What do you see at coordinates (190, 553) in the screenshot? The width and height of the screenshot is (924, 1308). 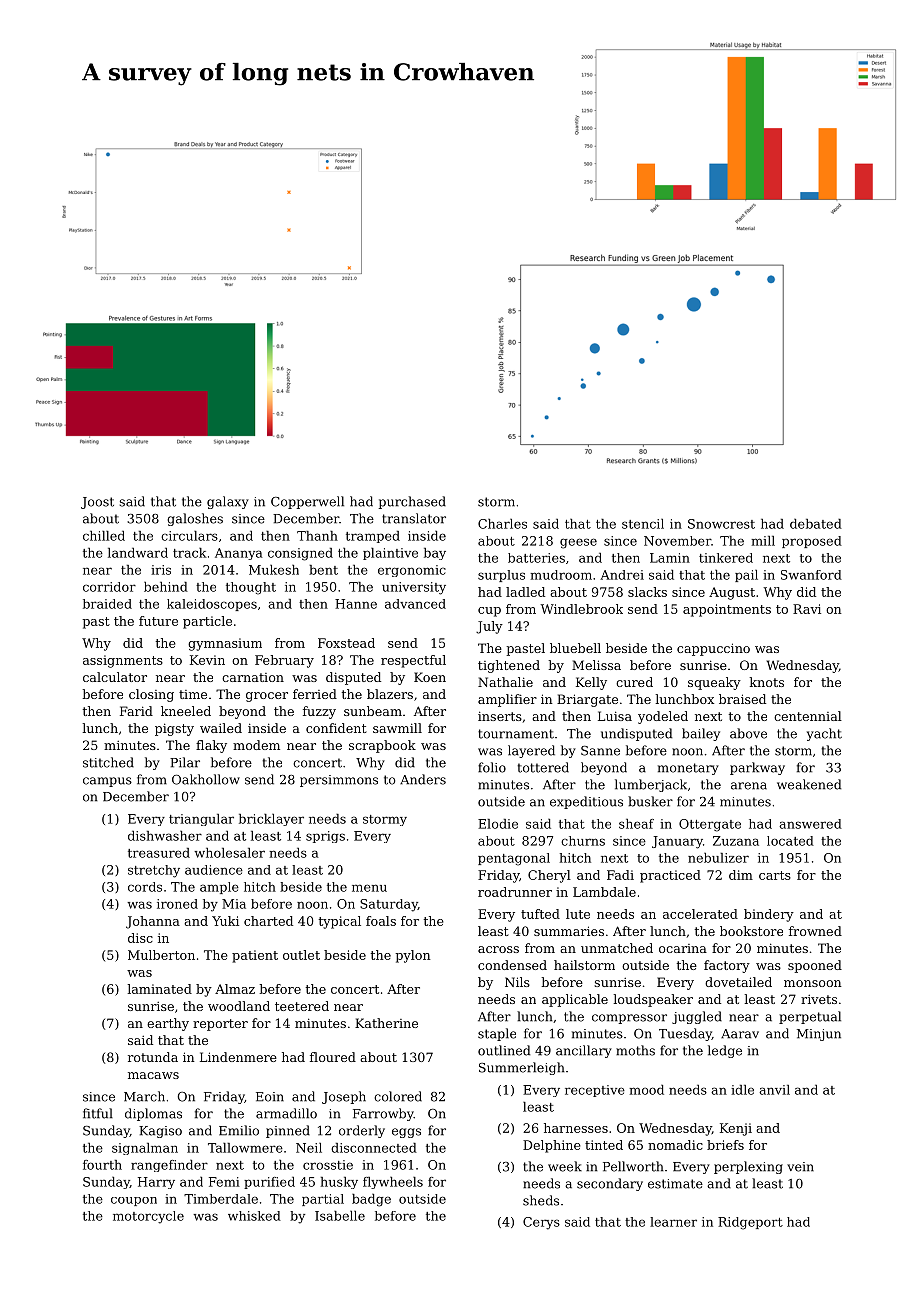 I see `track` at bounding box center [190, 553].
